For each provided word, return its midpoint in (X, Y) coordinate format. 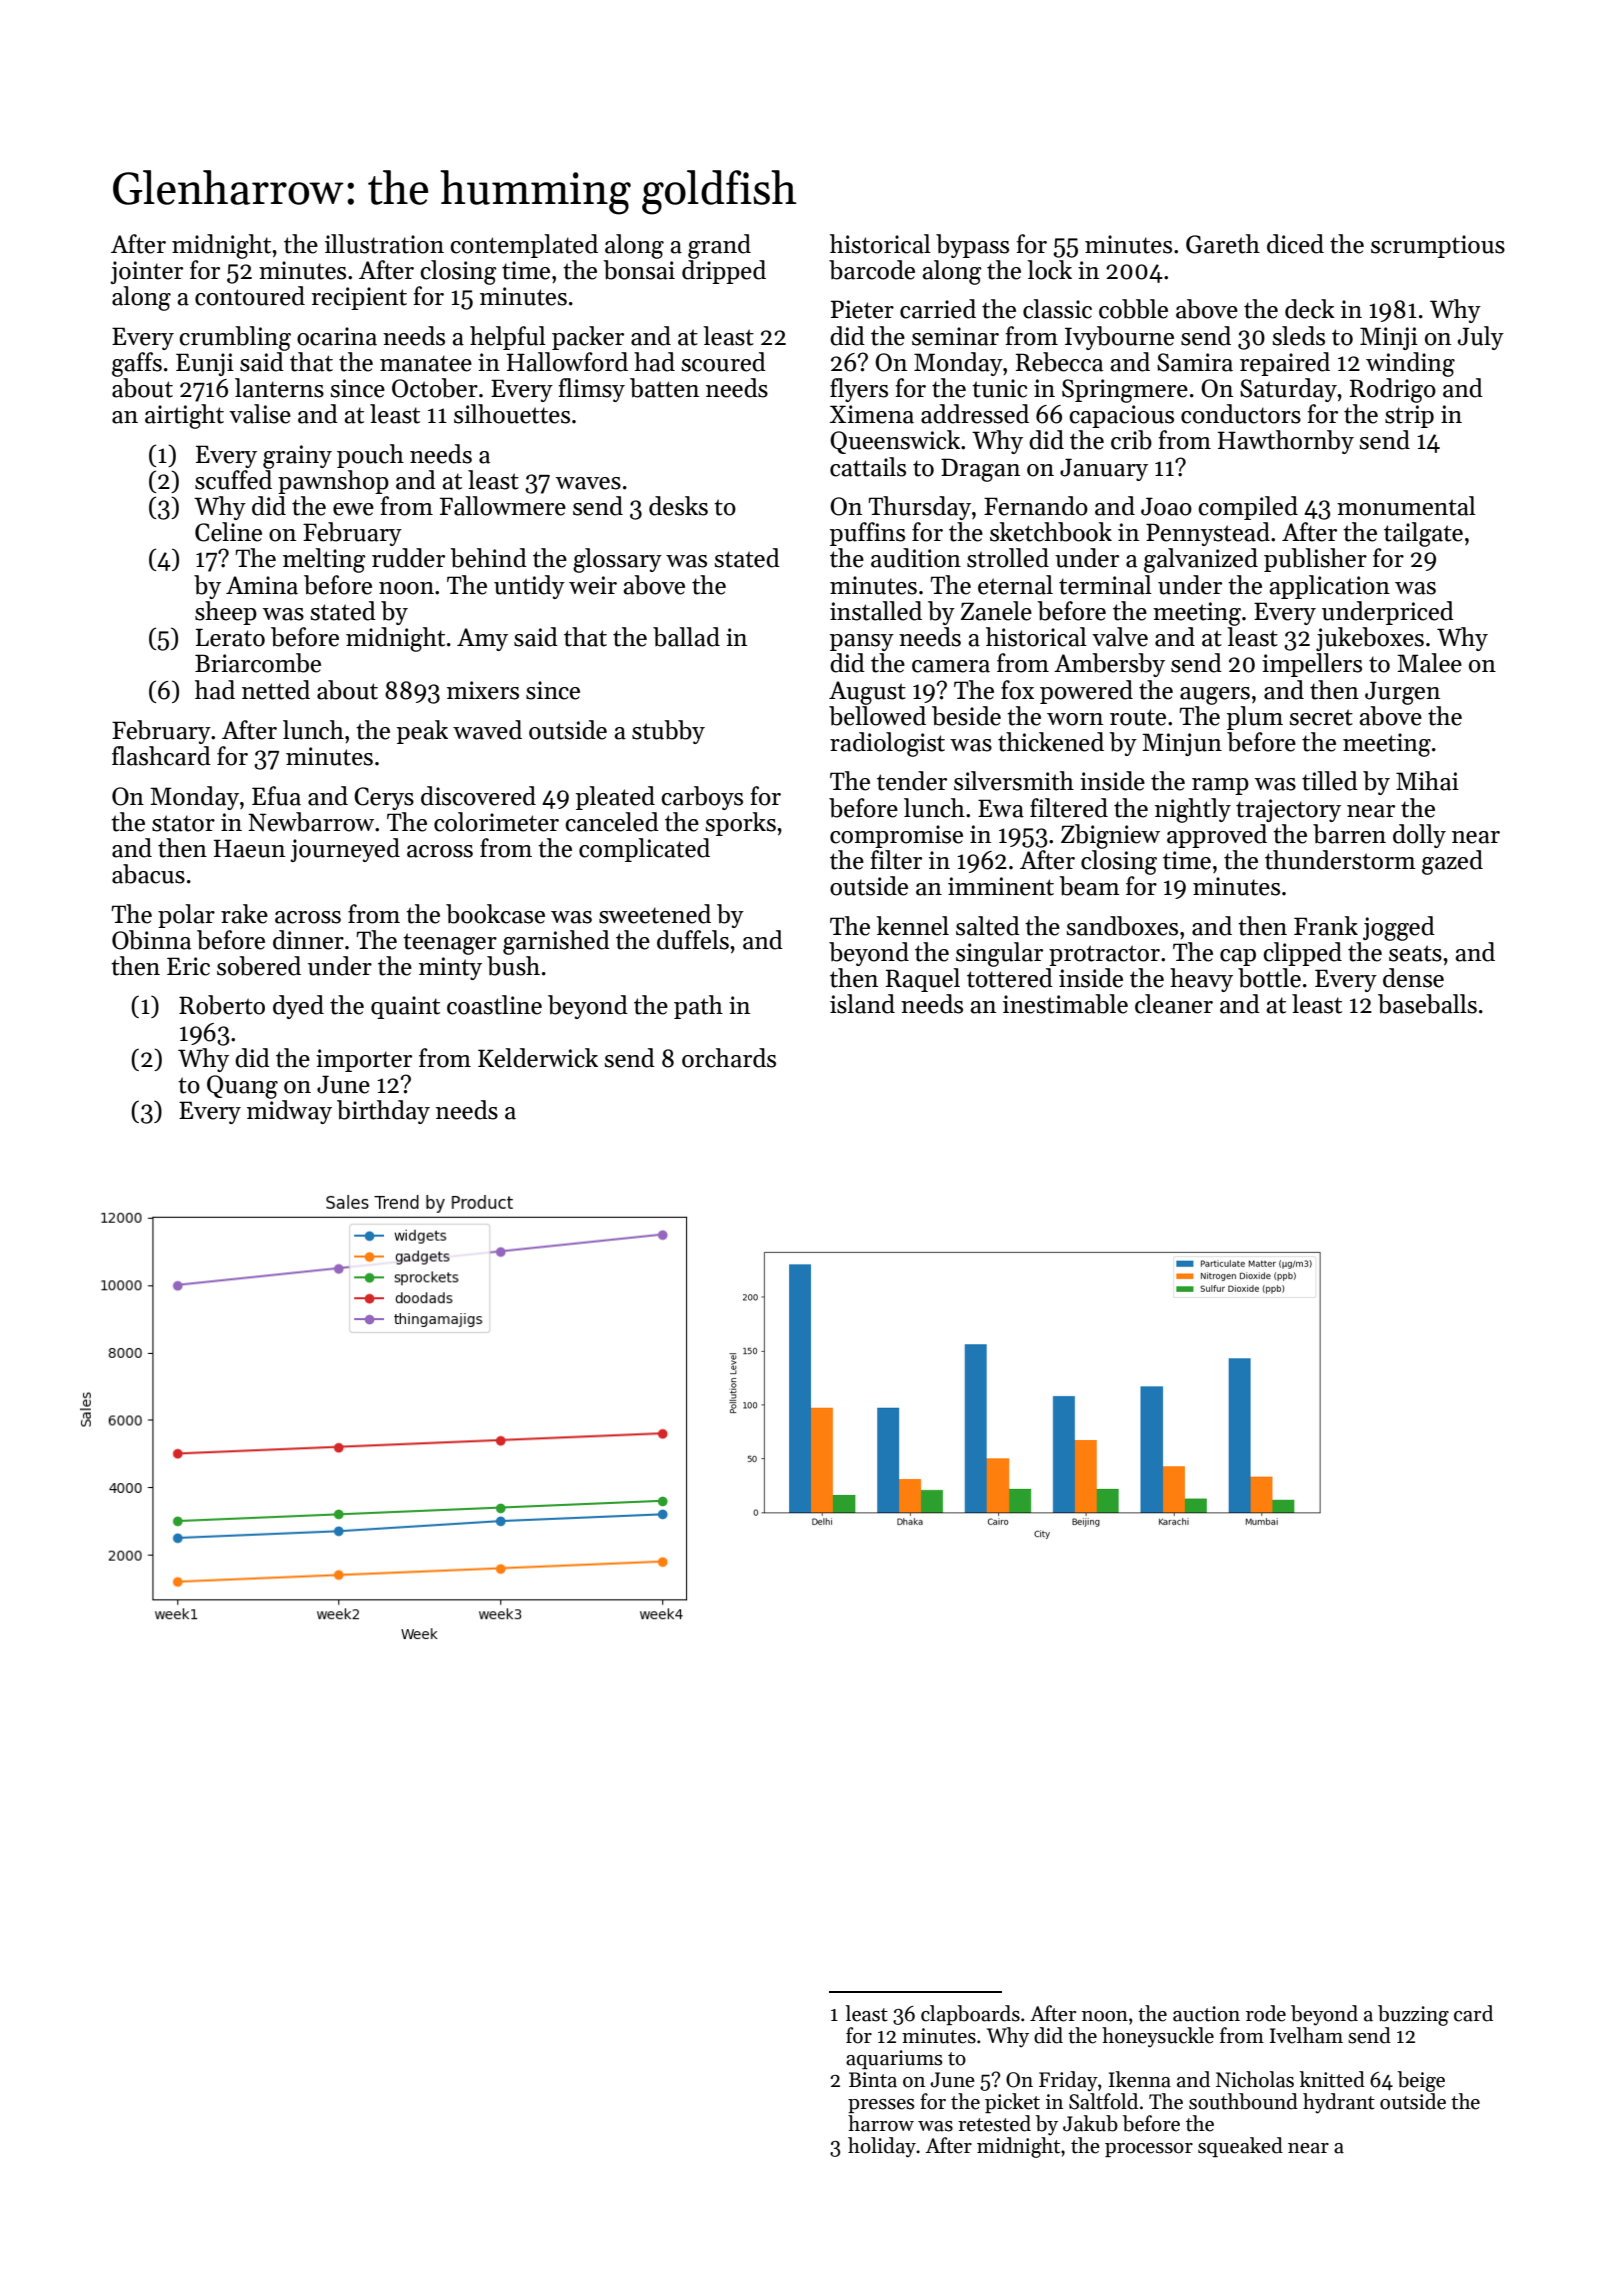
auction (1206, 2014)
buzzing (1413, 2015)
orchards (729, 1058)
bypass (972, 246)
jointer (146, 272)
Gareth (1223, 244)
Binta (873, 2080)
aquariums (894, 2059)
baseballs (1427, 1004)
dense (1413, 978)
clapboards (970, 2015)
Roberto (222, 1005)
